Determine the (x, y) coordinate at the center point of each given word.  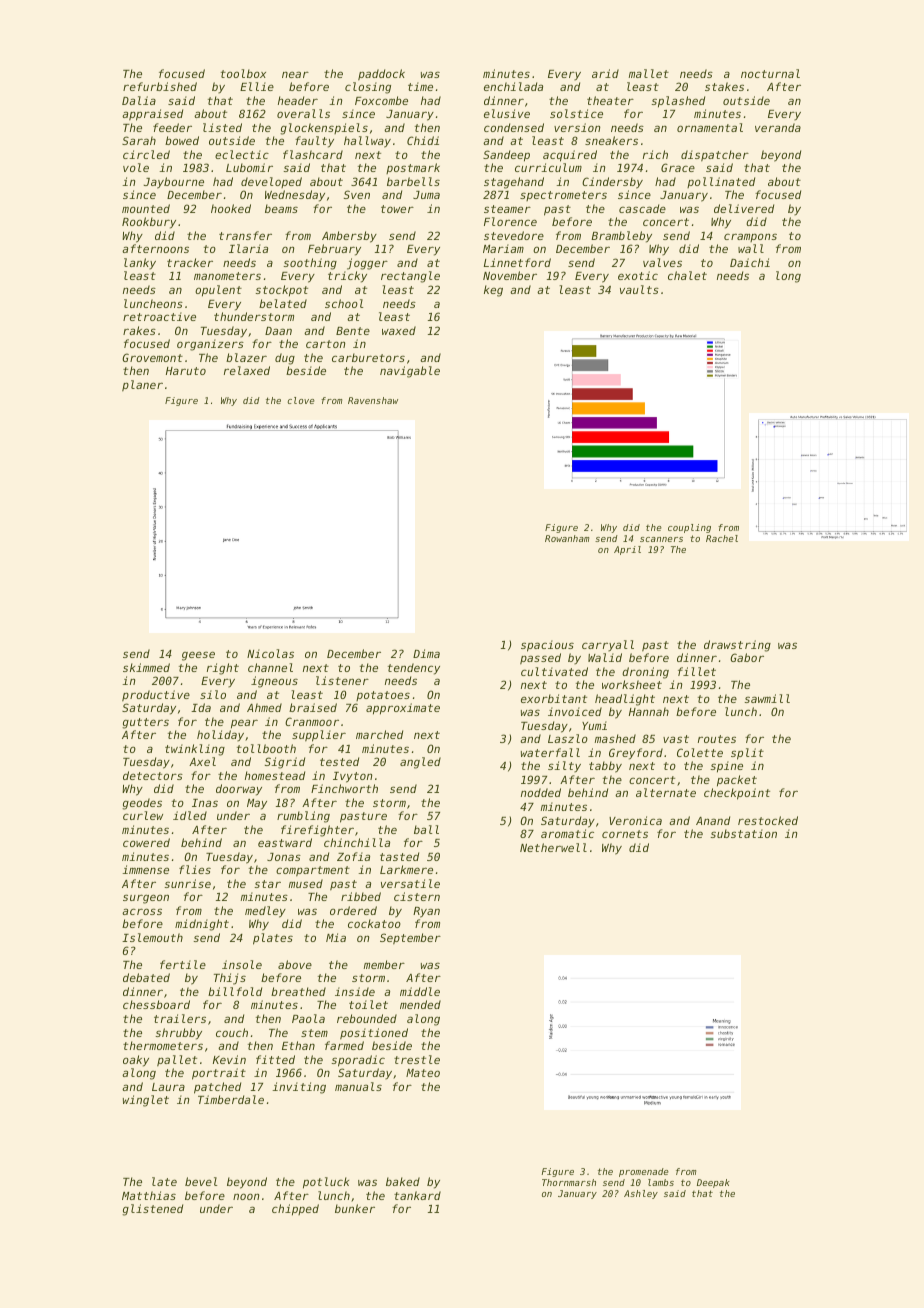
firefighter (317, 831)
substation (744, 833)
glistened (152, 1210)
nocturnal (770, 73)
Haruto (186, 371)
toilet (368, 1004)
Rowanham (567, 538)
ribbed (361, 896)
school (344, 303)
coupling (689, 528)
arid (605, 73)
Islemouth (152, 937)
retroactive (159, 316)
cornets (625, 834)
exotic (638, 275)
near (295, 74)
